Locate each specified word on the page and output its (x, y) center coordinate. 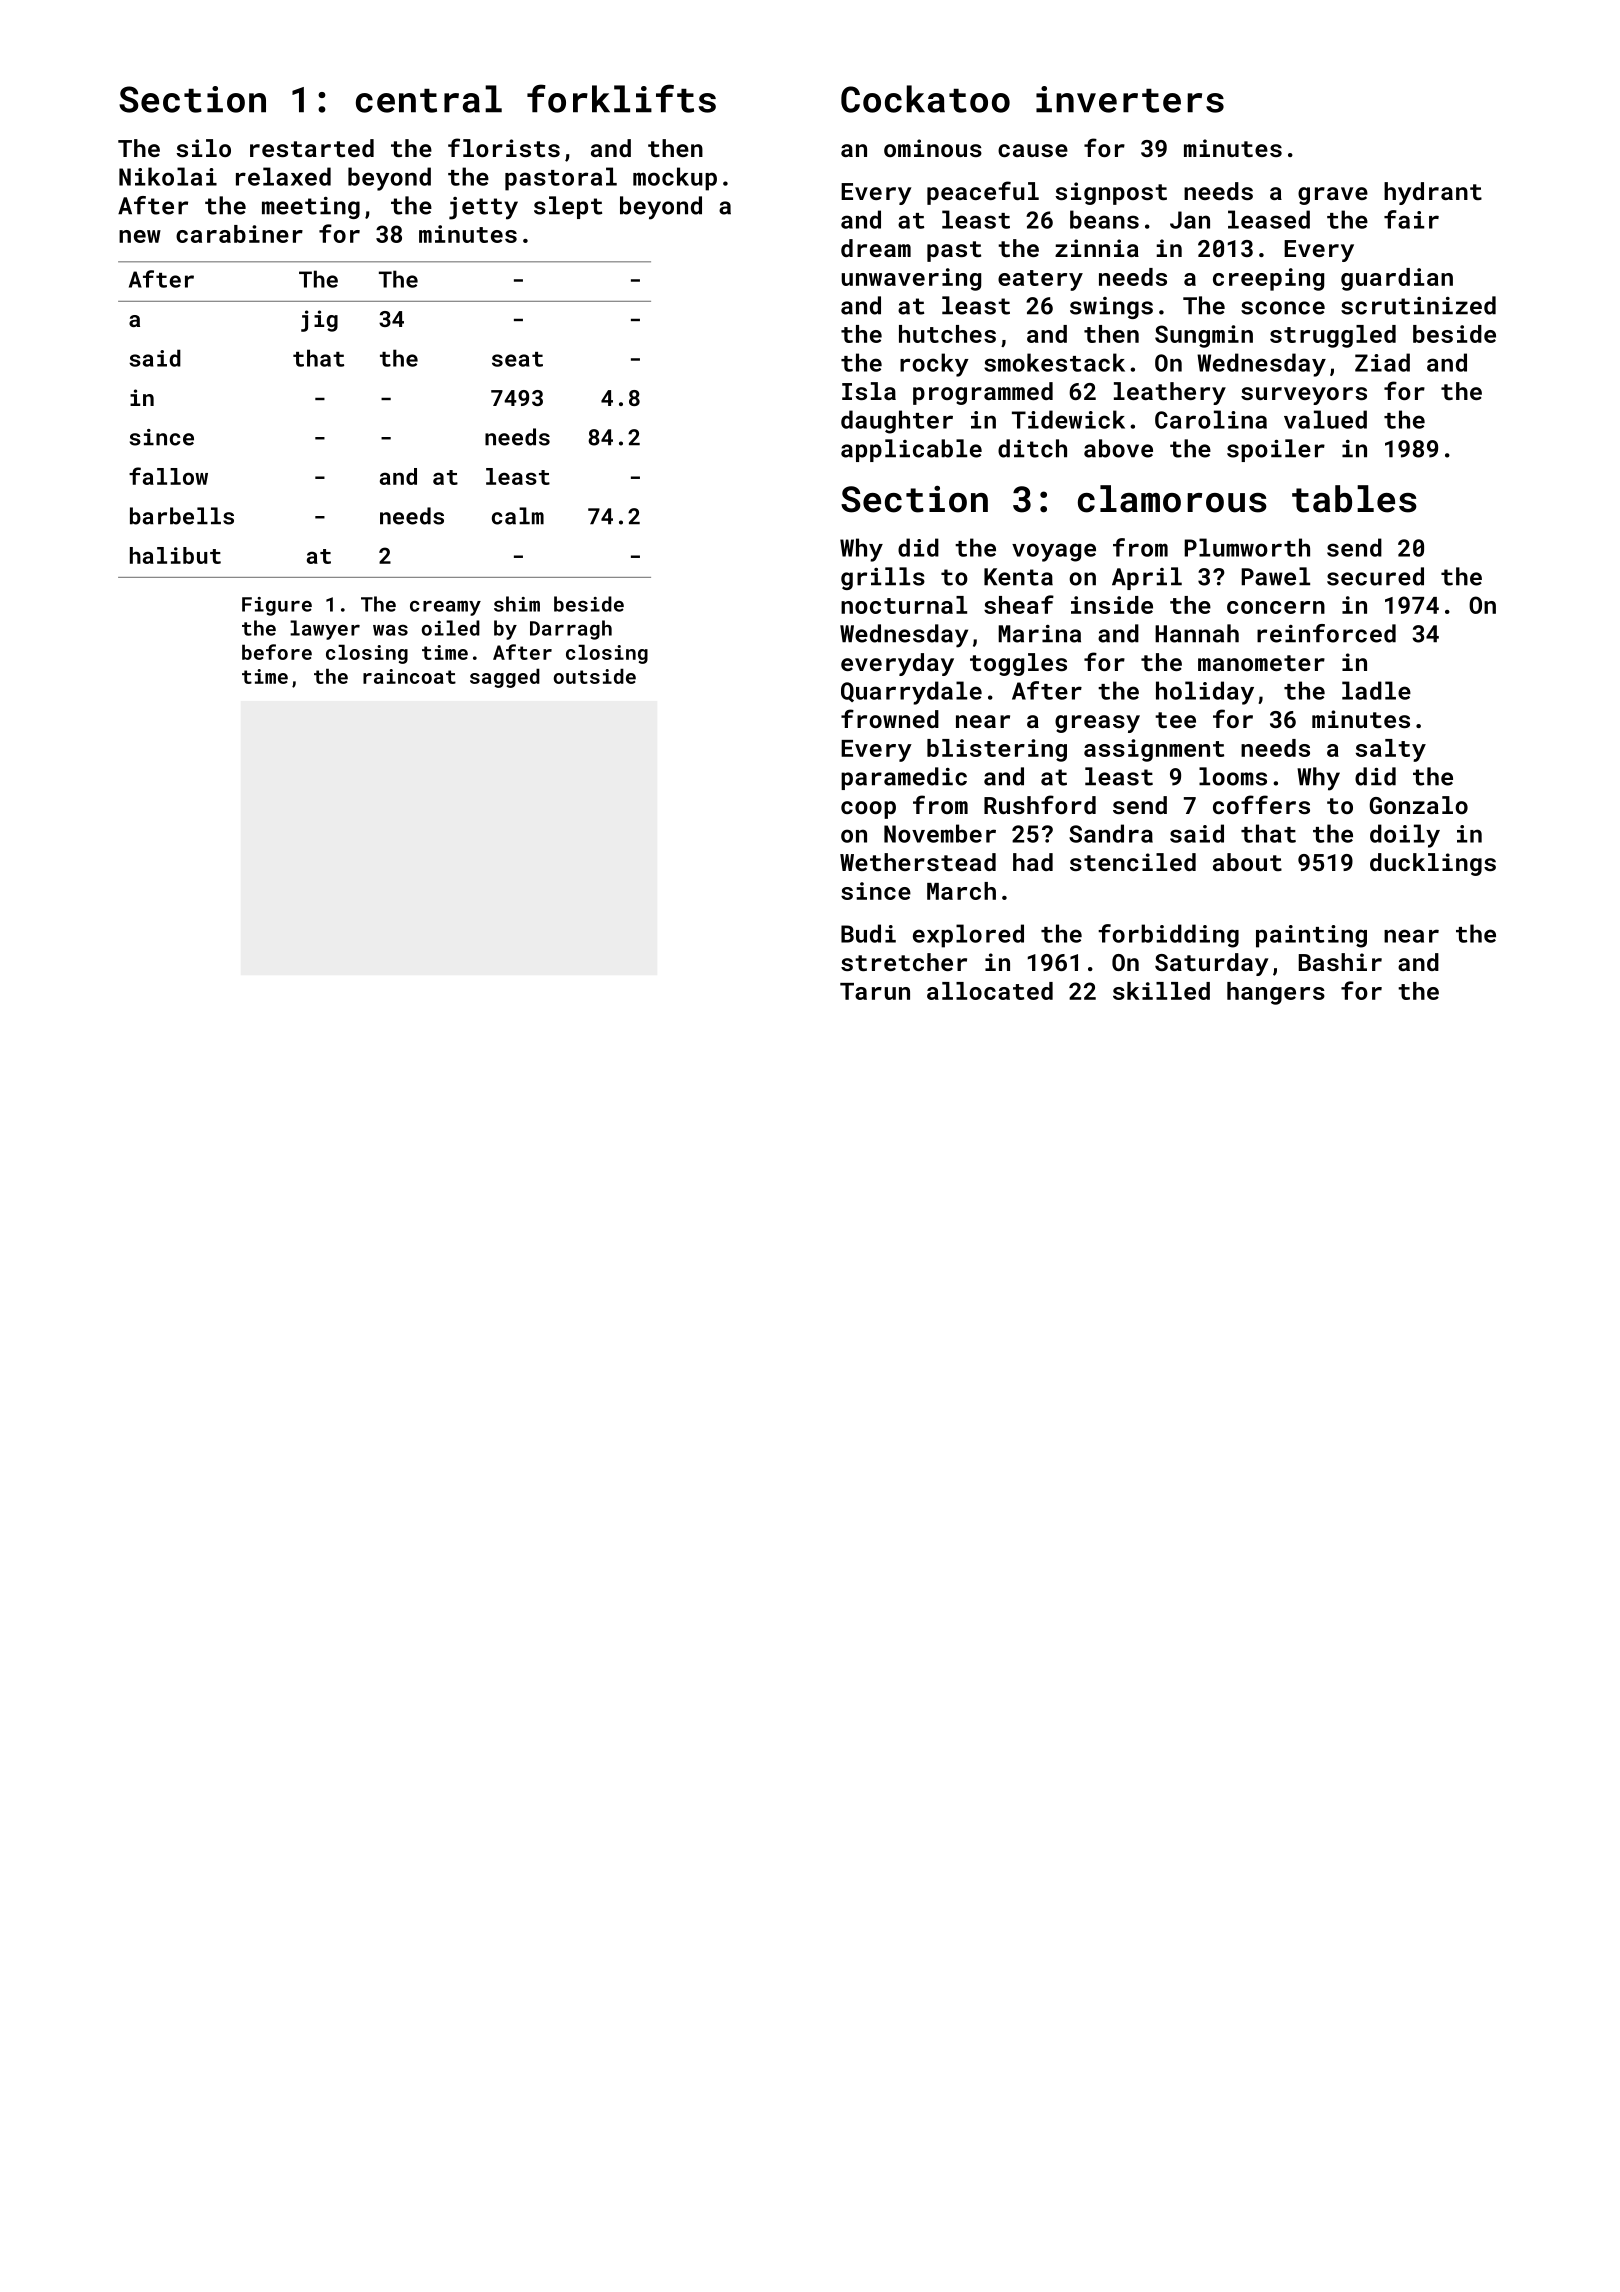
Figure (277, 606)
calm (518, 516)
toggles (1018, 664)
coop (868, 810)
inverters (1130, 99)
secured (1375, 576)
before (277, 652)
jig (319, 321)
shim (517, 604)
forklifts (621, 98)
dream (876, 248)
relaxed (283, 176)
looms (1233, 776)
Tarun (875, 991)
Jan (1190, 220)
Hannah (1197, 633)
